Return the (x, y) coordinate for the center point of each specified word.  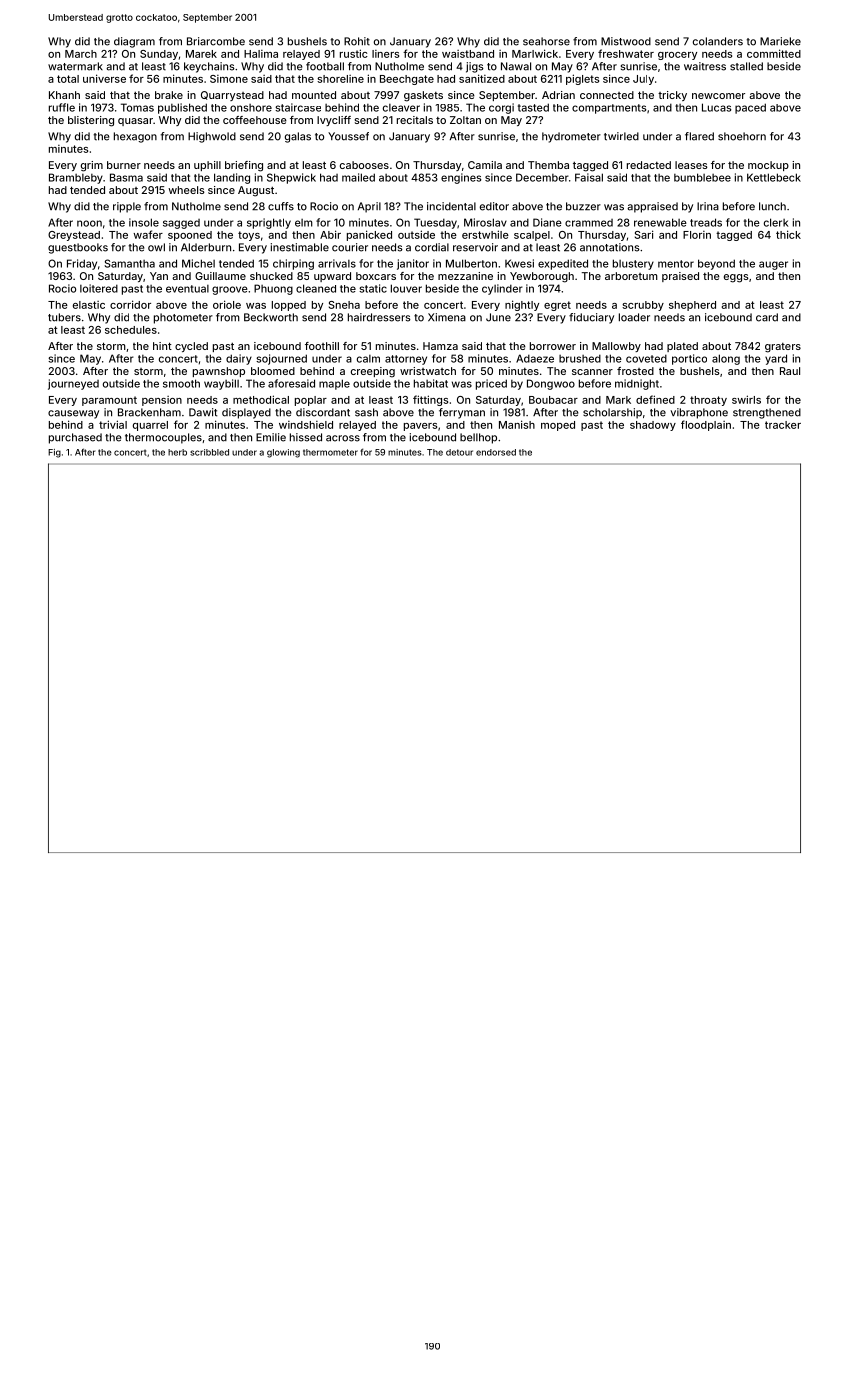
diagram (134, 42)
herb (177, 452)
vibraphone (699, 413)
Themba (548, 165)
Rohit (357, 41)
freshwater (626, 53)
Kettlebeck (774, 177)
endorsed (496, 452)
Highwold (212, 137)
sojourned (281, 359)
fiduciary (591, 318)
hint (162, 346)
